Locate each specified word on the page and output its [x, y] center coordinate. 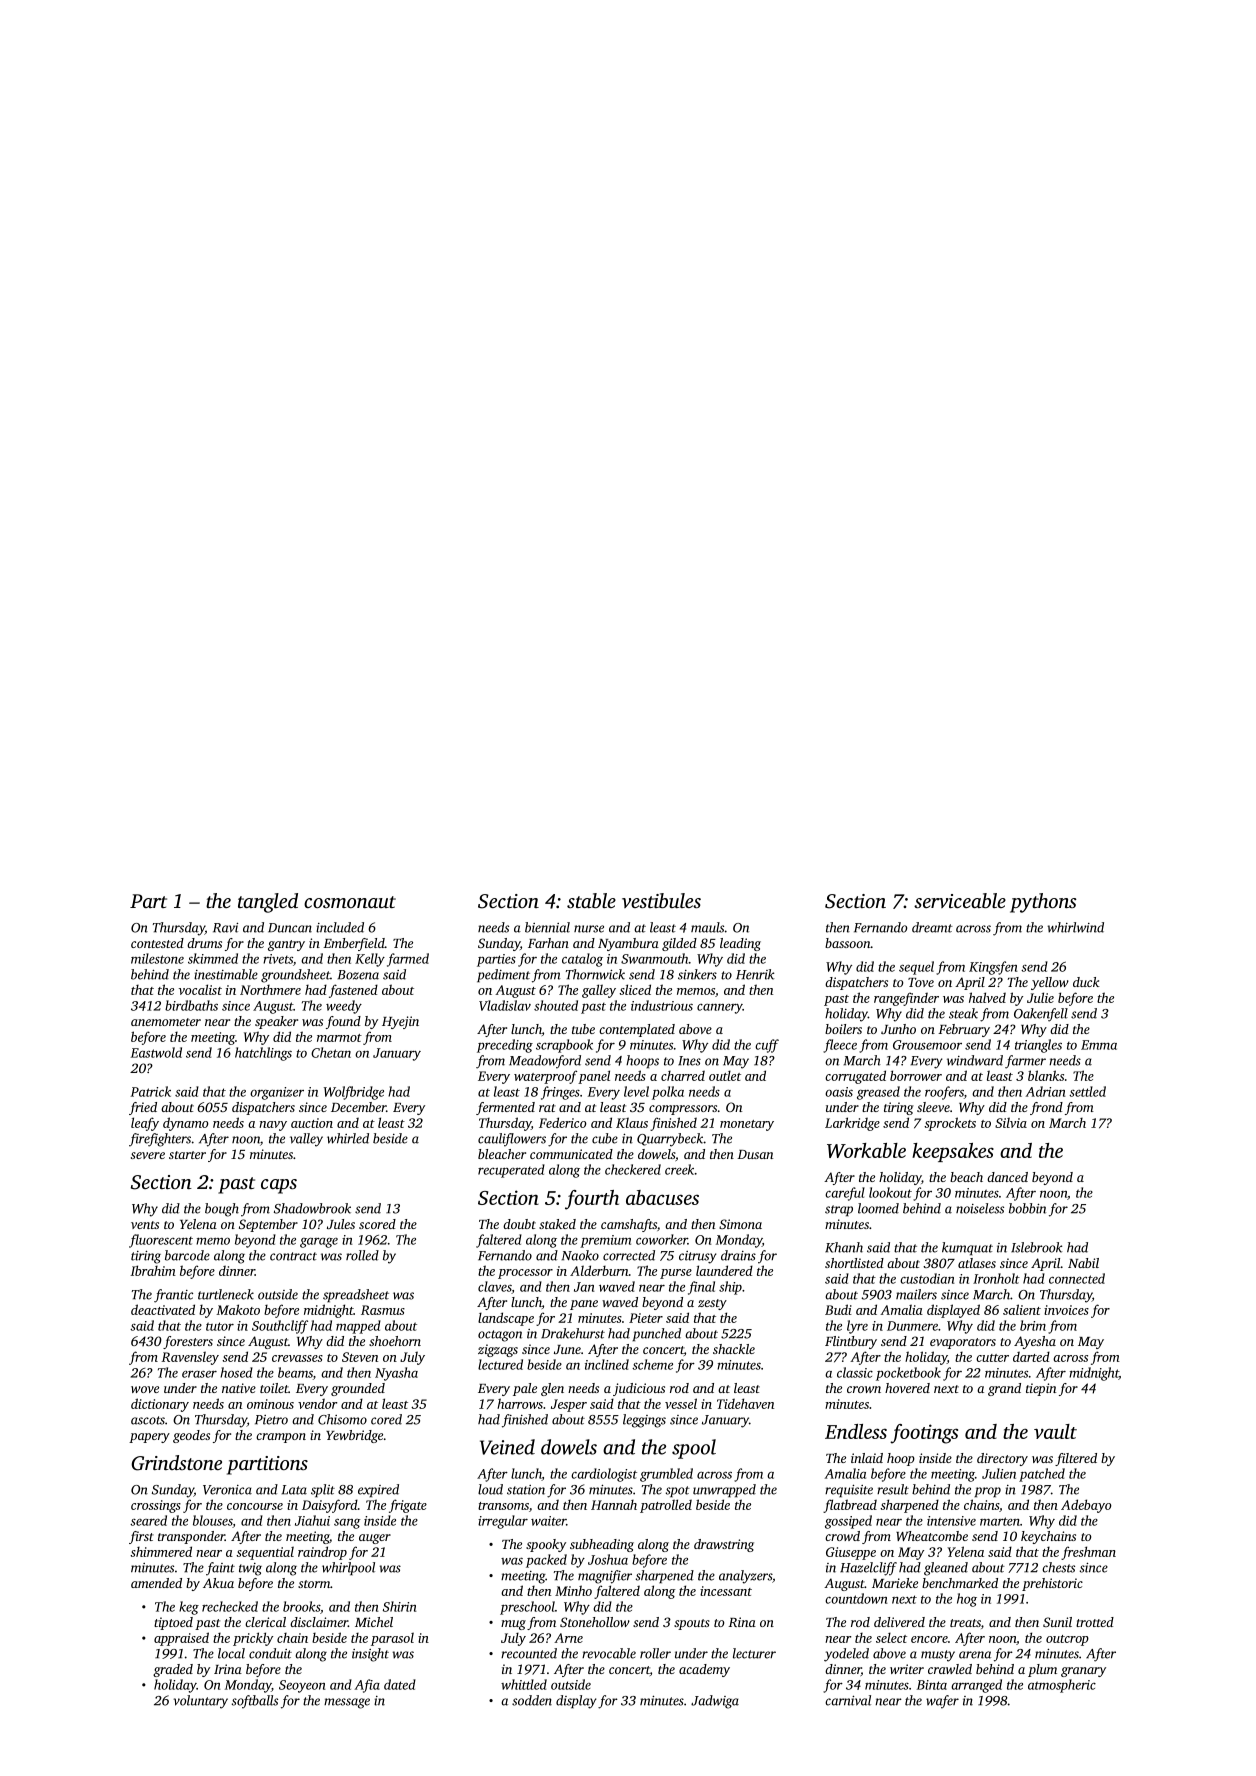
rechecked [230, 1606]
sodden [532, 1700]
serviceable [960, 900]
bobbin [1027, 1208]
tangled [268, 903]
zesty [712, 1304]
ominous [270, 1404]
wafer [942, 1702]
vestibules [661, 900]
